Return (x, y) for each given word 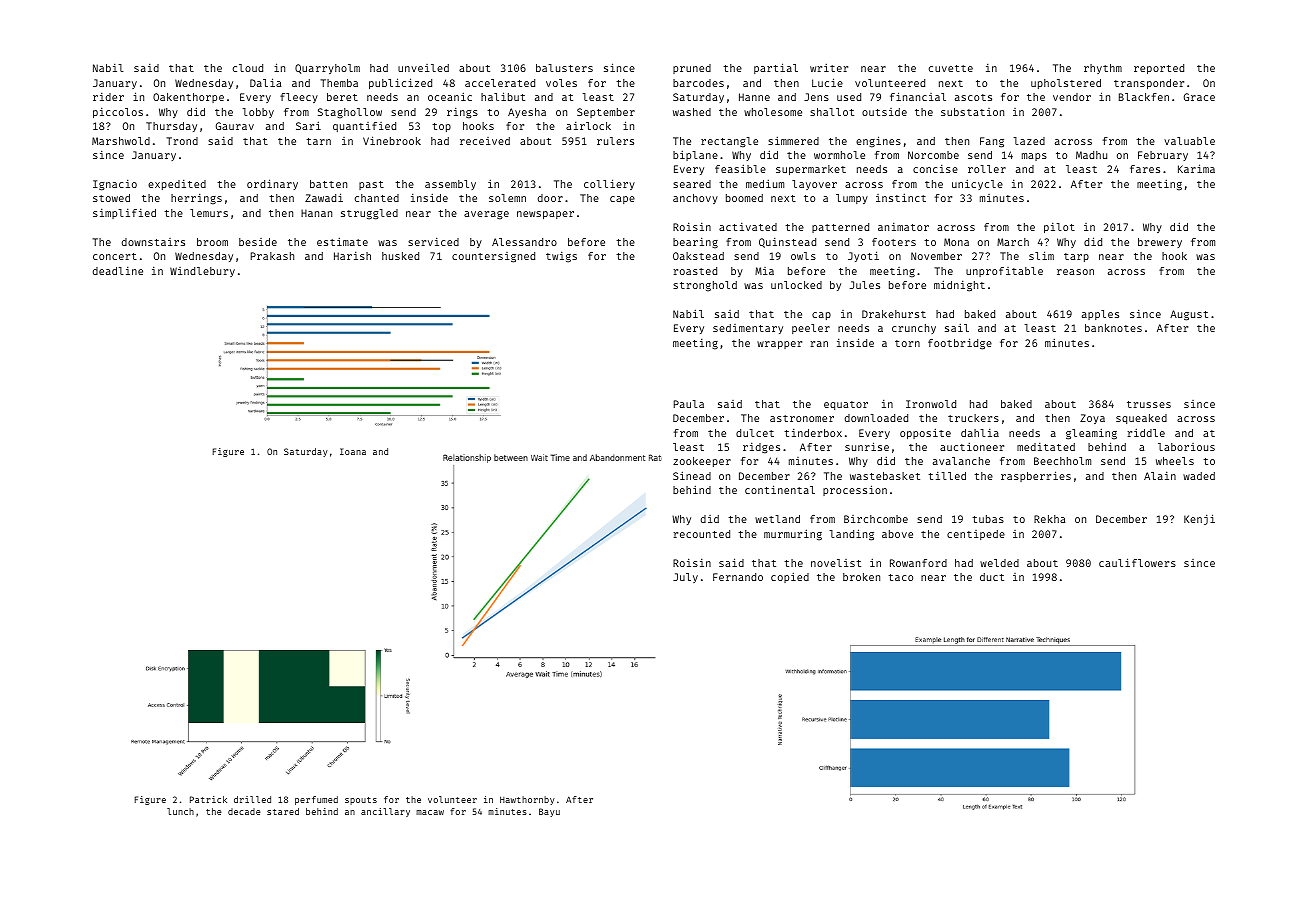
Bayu (549, 812)
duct (992, 577)
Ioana (353, 451)
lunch (180, 811)
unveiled (423, 68)
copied (790, 578)
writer (829, 68)
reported (1159, 69)
